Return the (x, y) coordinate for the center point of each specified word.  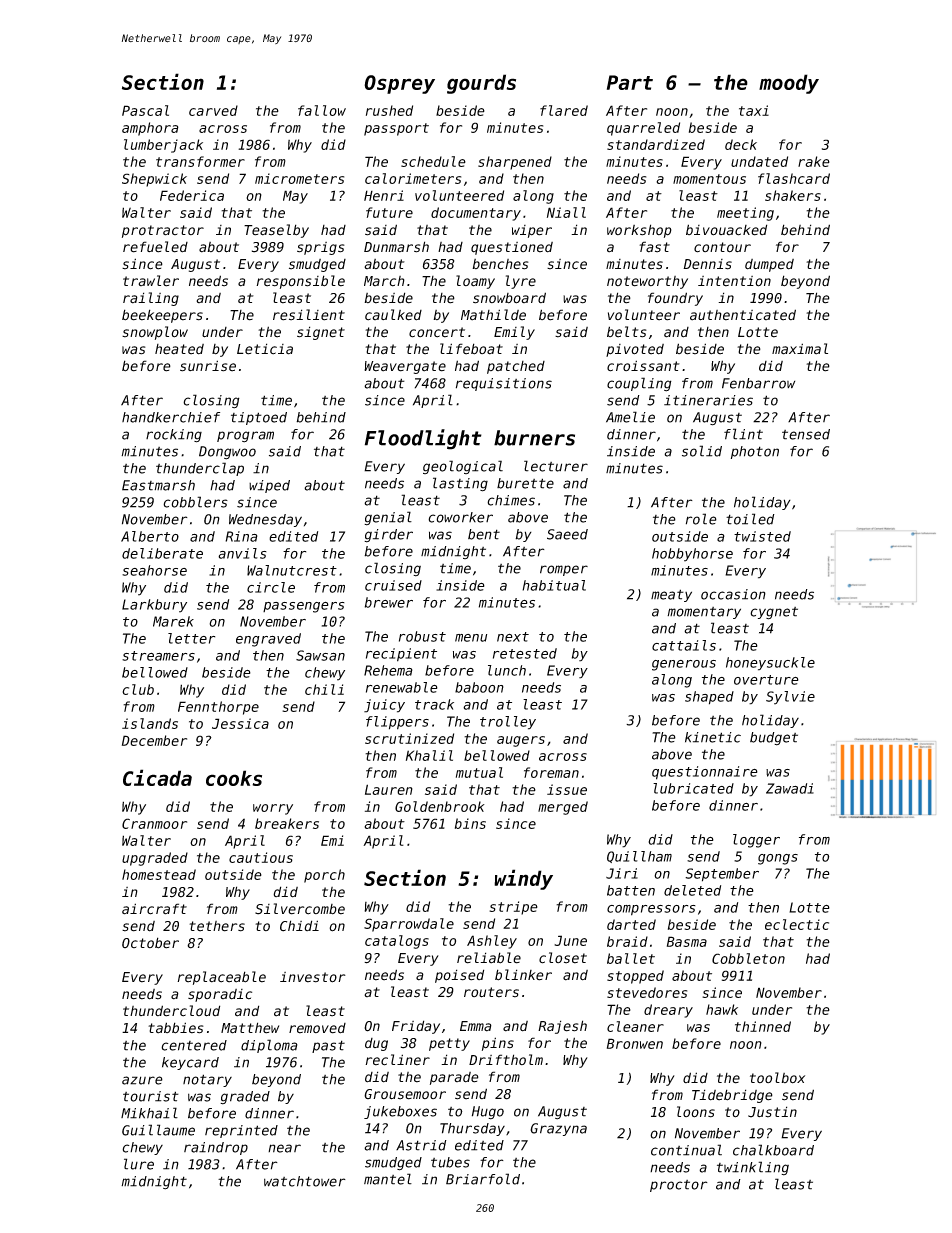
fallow (322, 110)
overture (766, 680)
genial (388, 518)
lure (139, 1164)
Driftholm (506, 1059)
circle (271, 587)
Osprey (399, 84)
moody (789, 84)
